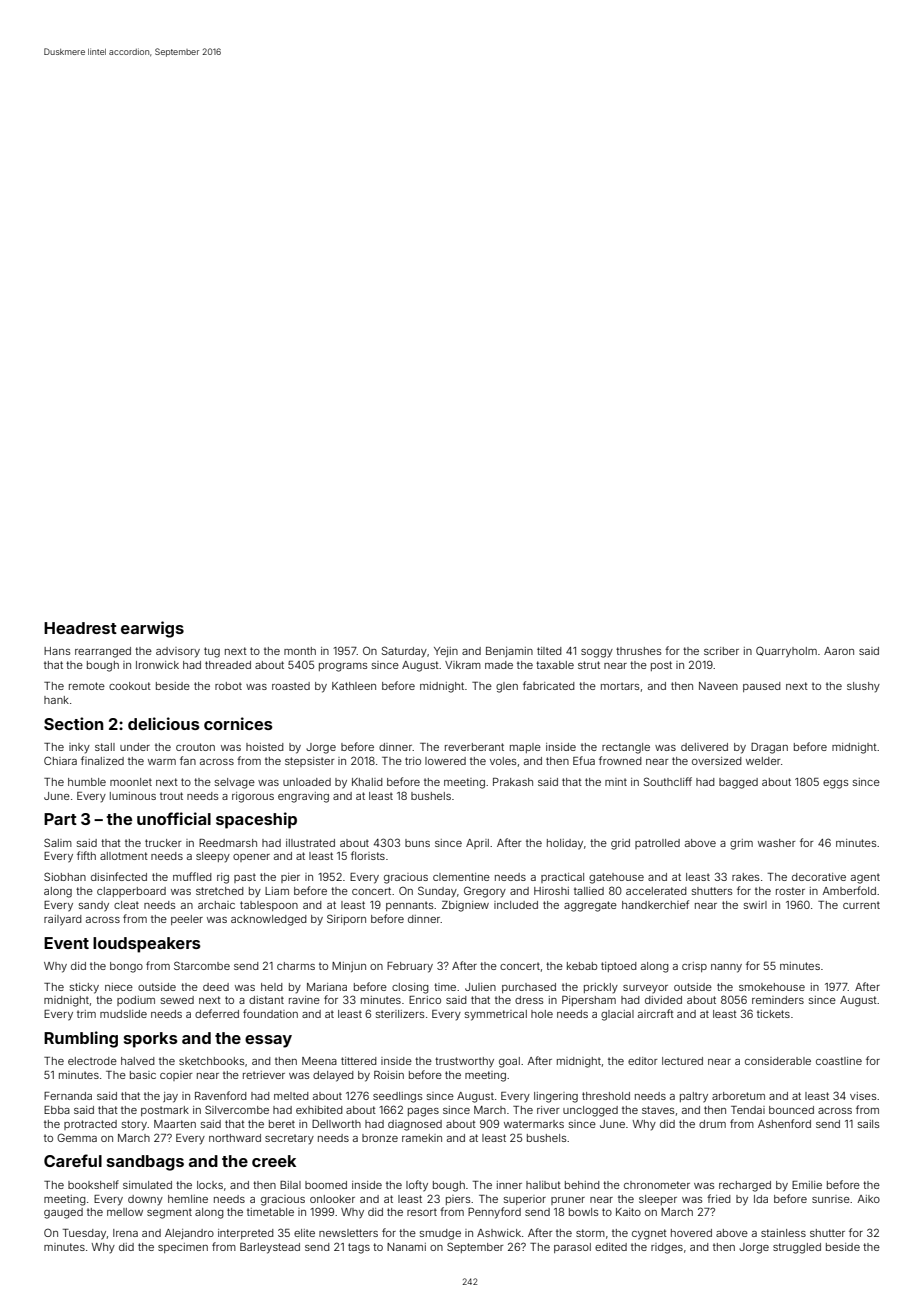 The height and width of the document is (1308, 924). I want to click on mortars, so click(620, 686).
